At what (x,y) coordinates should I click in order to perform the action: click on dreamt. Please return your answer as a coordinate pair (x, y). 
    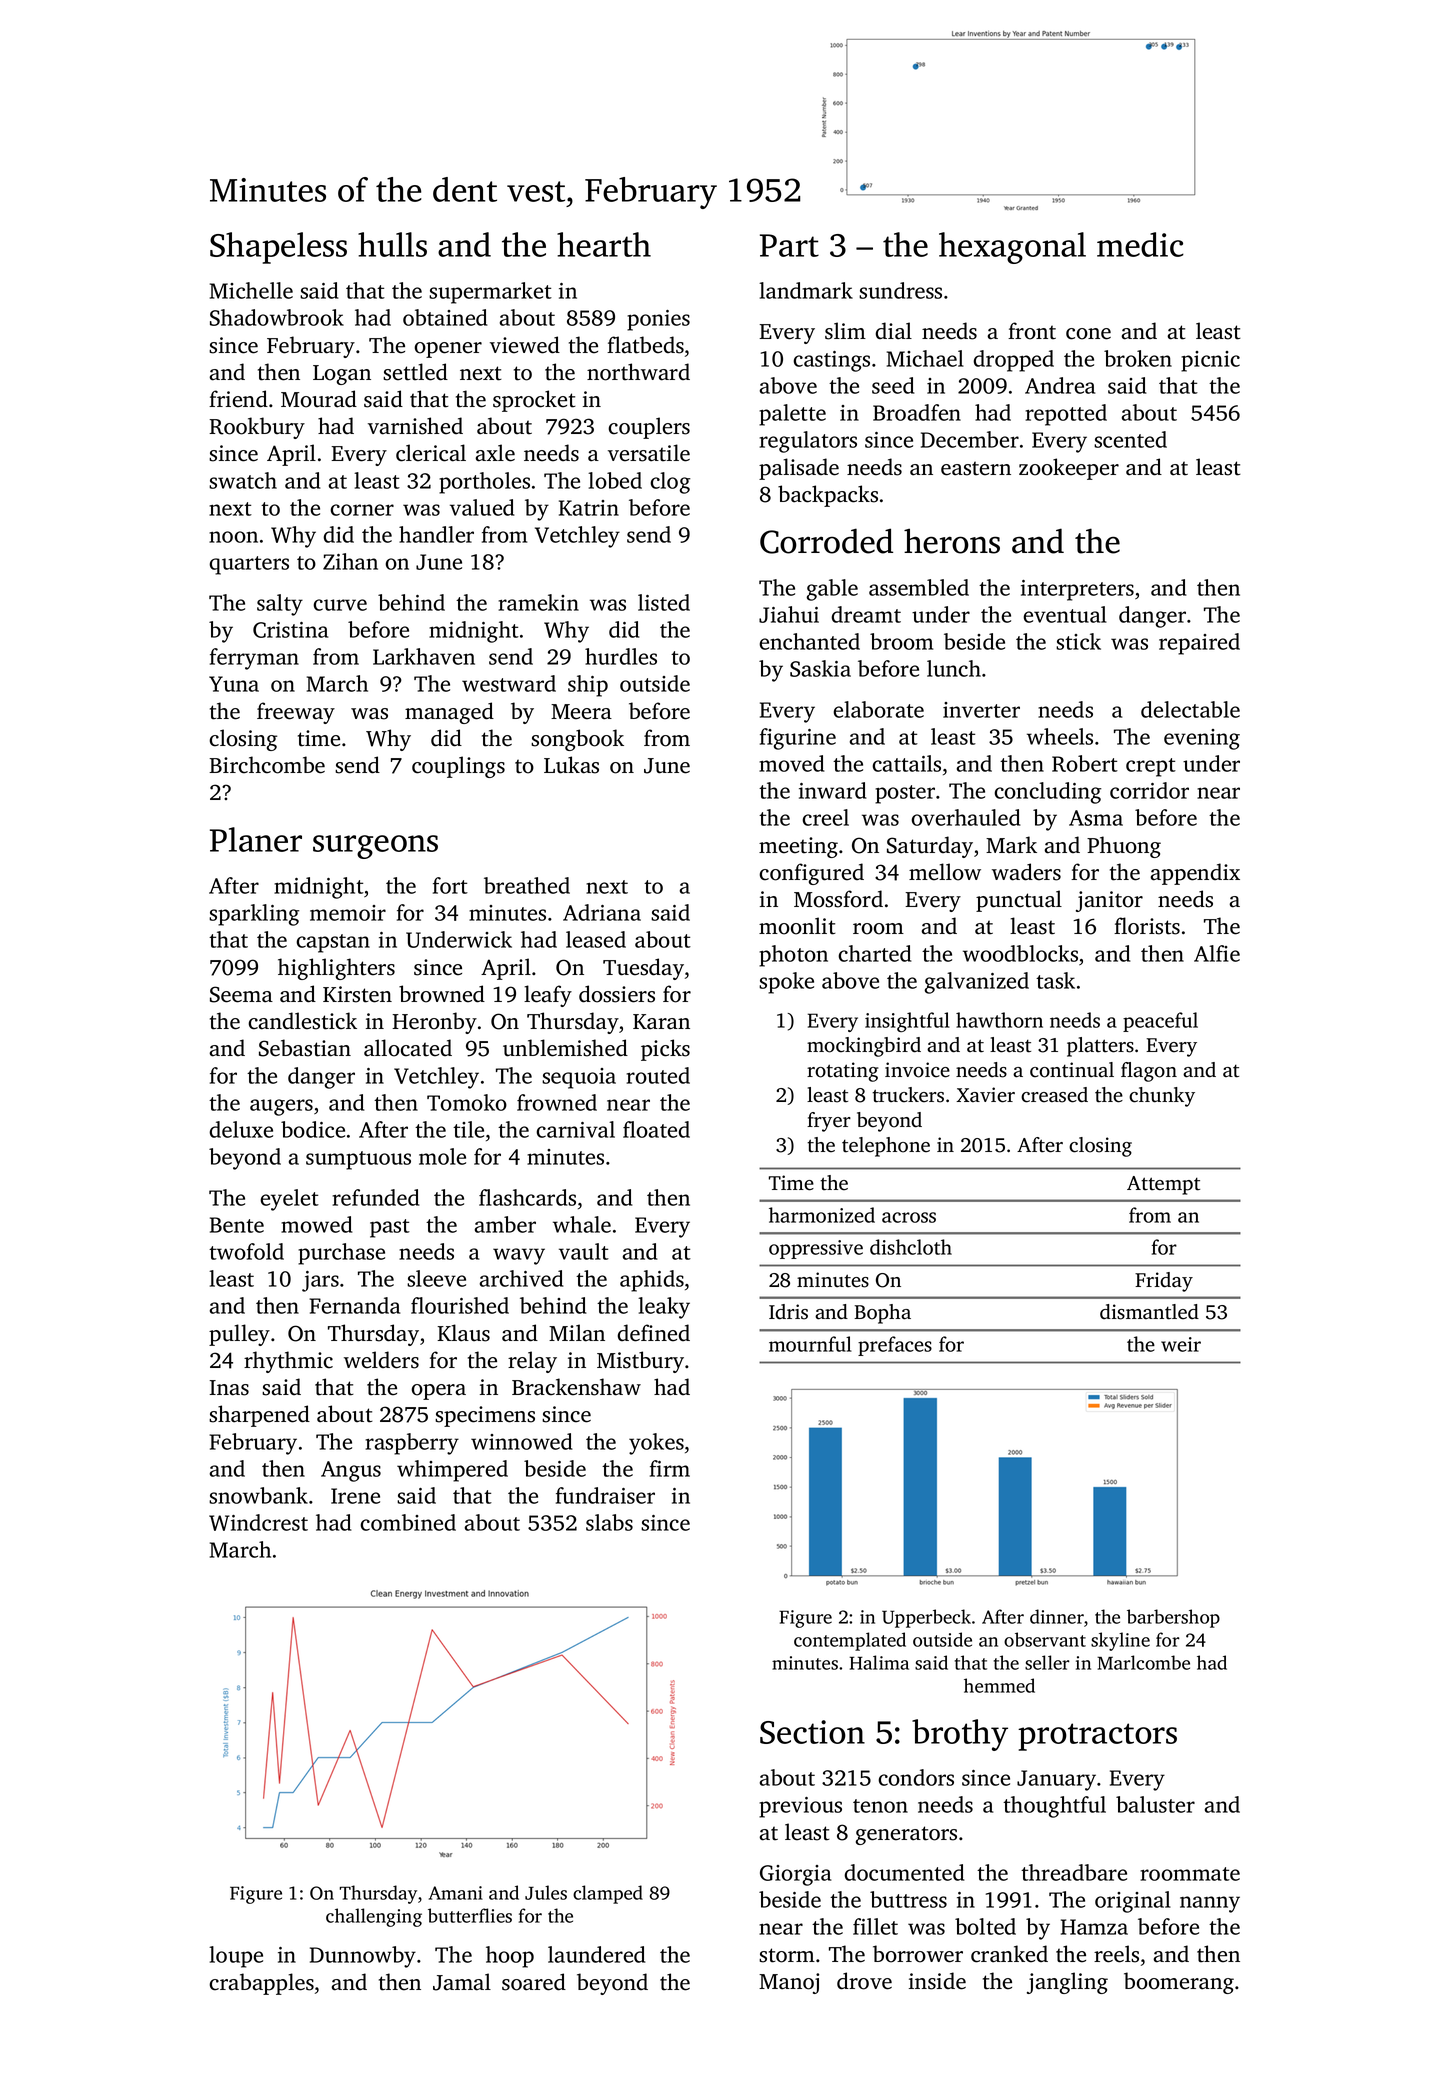
    Looking at the image, I should click on (866, 614).
